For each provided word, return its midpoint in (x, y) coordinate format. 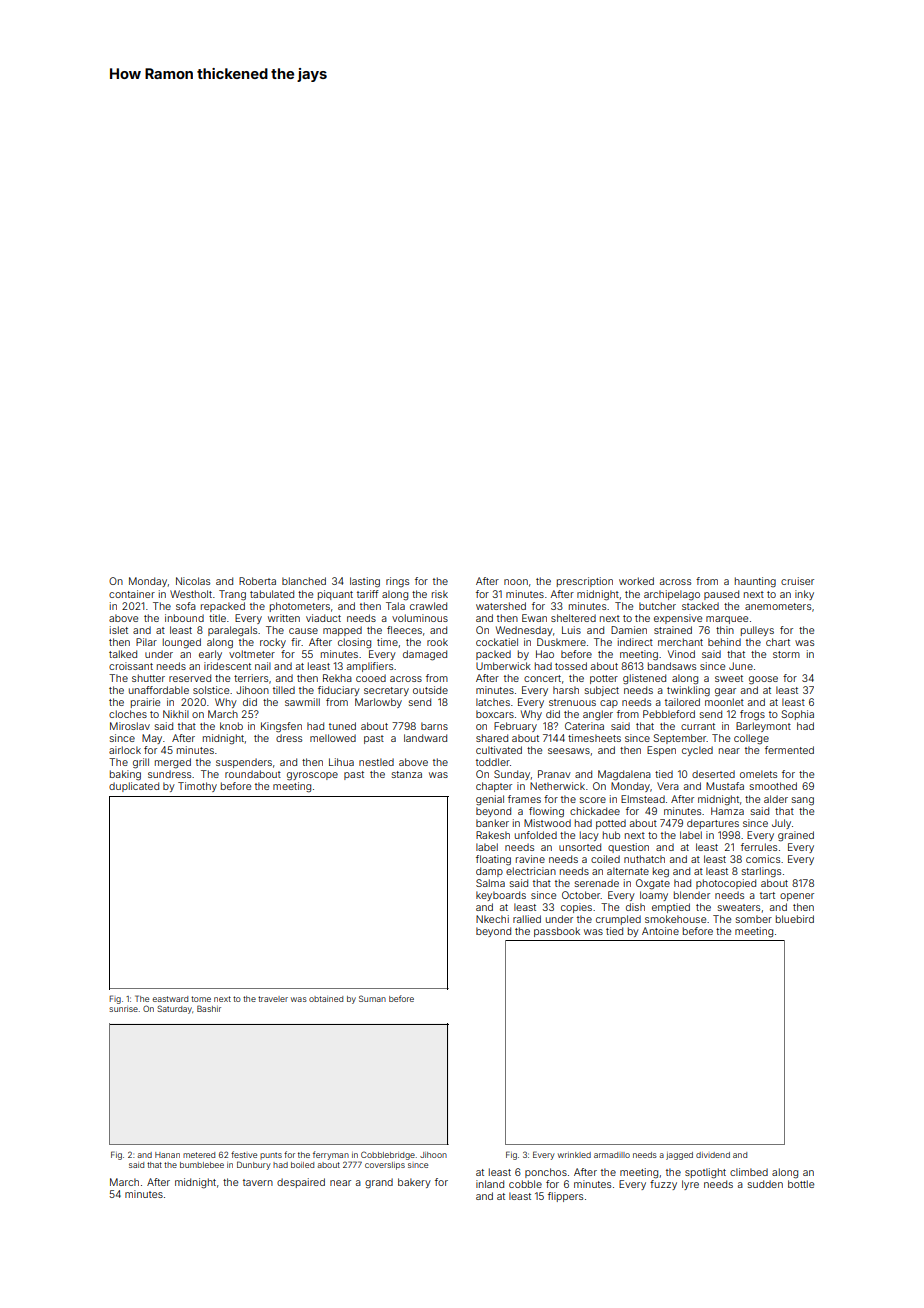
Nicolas (193, 581)
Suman (372, 998)
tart (767, 895)
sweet (729, 678)
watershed (501, 606)
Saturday (174, 1009)
